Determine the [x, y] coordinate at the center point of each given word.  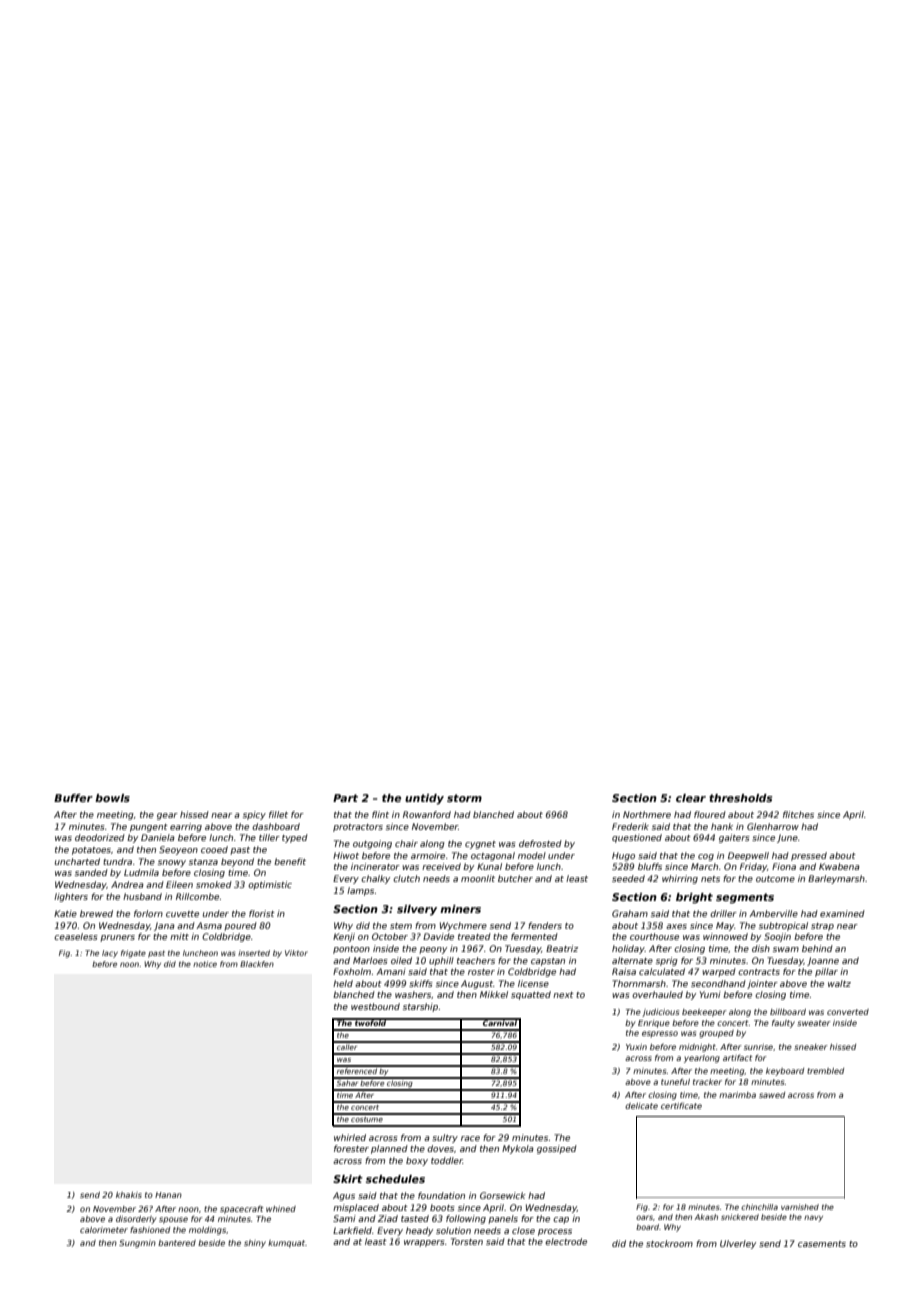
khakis [129, 1195]
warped [719, 972]
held [343, 983]
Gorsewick [503, 1195]
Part [345, 798]
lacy [110, 954]
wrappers [424, 1243]
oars [644, 1217]
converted [848, 1012]
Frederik [630, 826]
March [704, 866]
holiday [628, 949]
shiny [255, 1244]
